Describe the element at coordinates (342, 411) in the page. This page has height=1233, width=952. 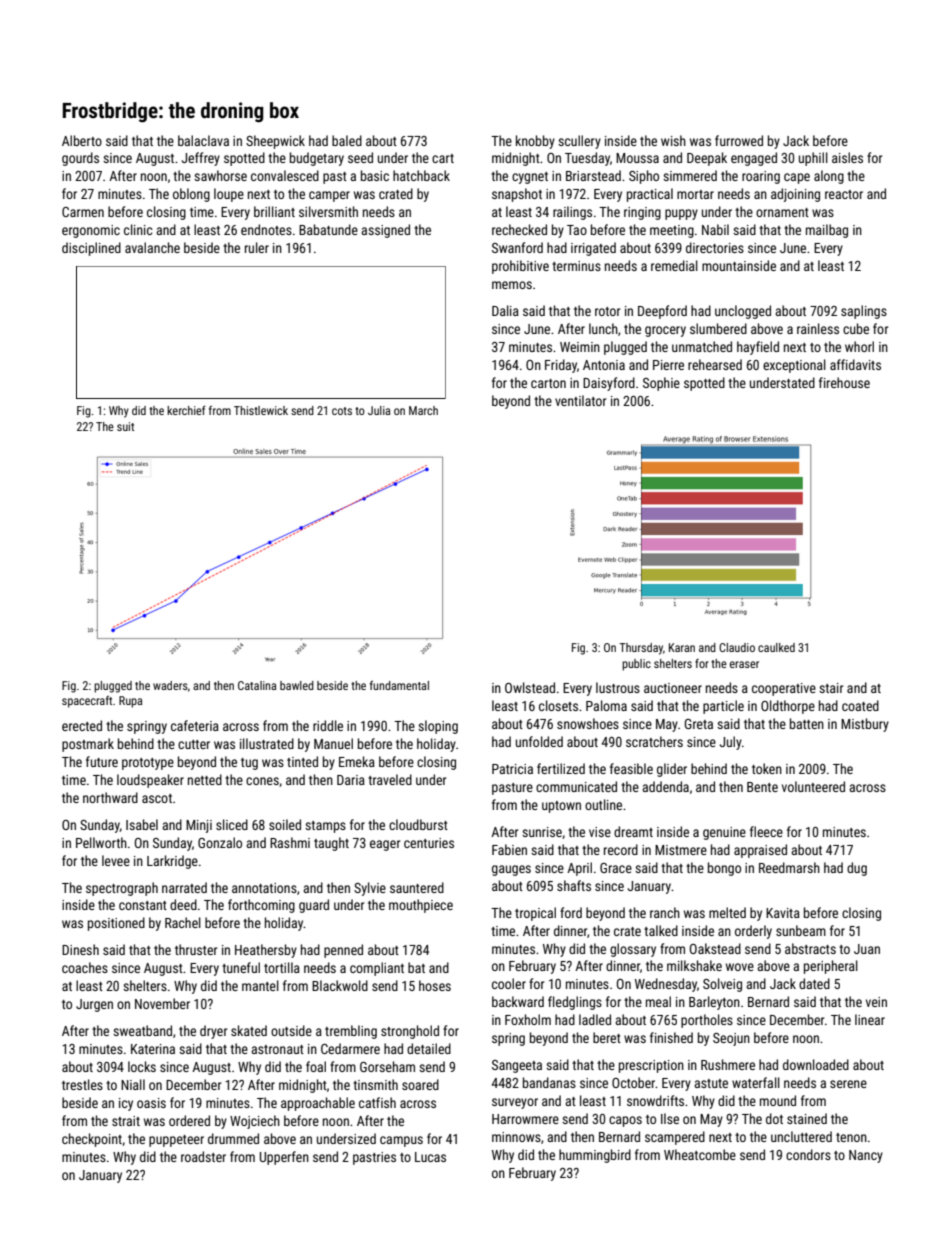
I see `cots` at that location.
